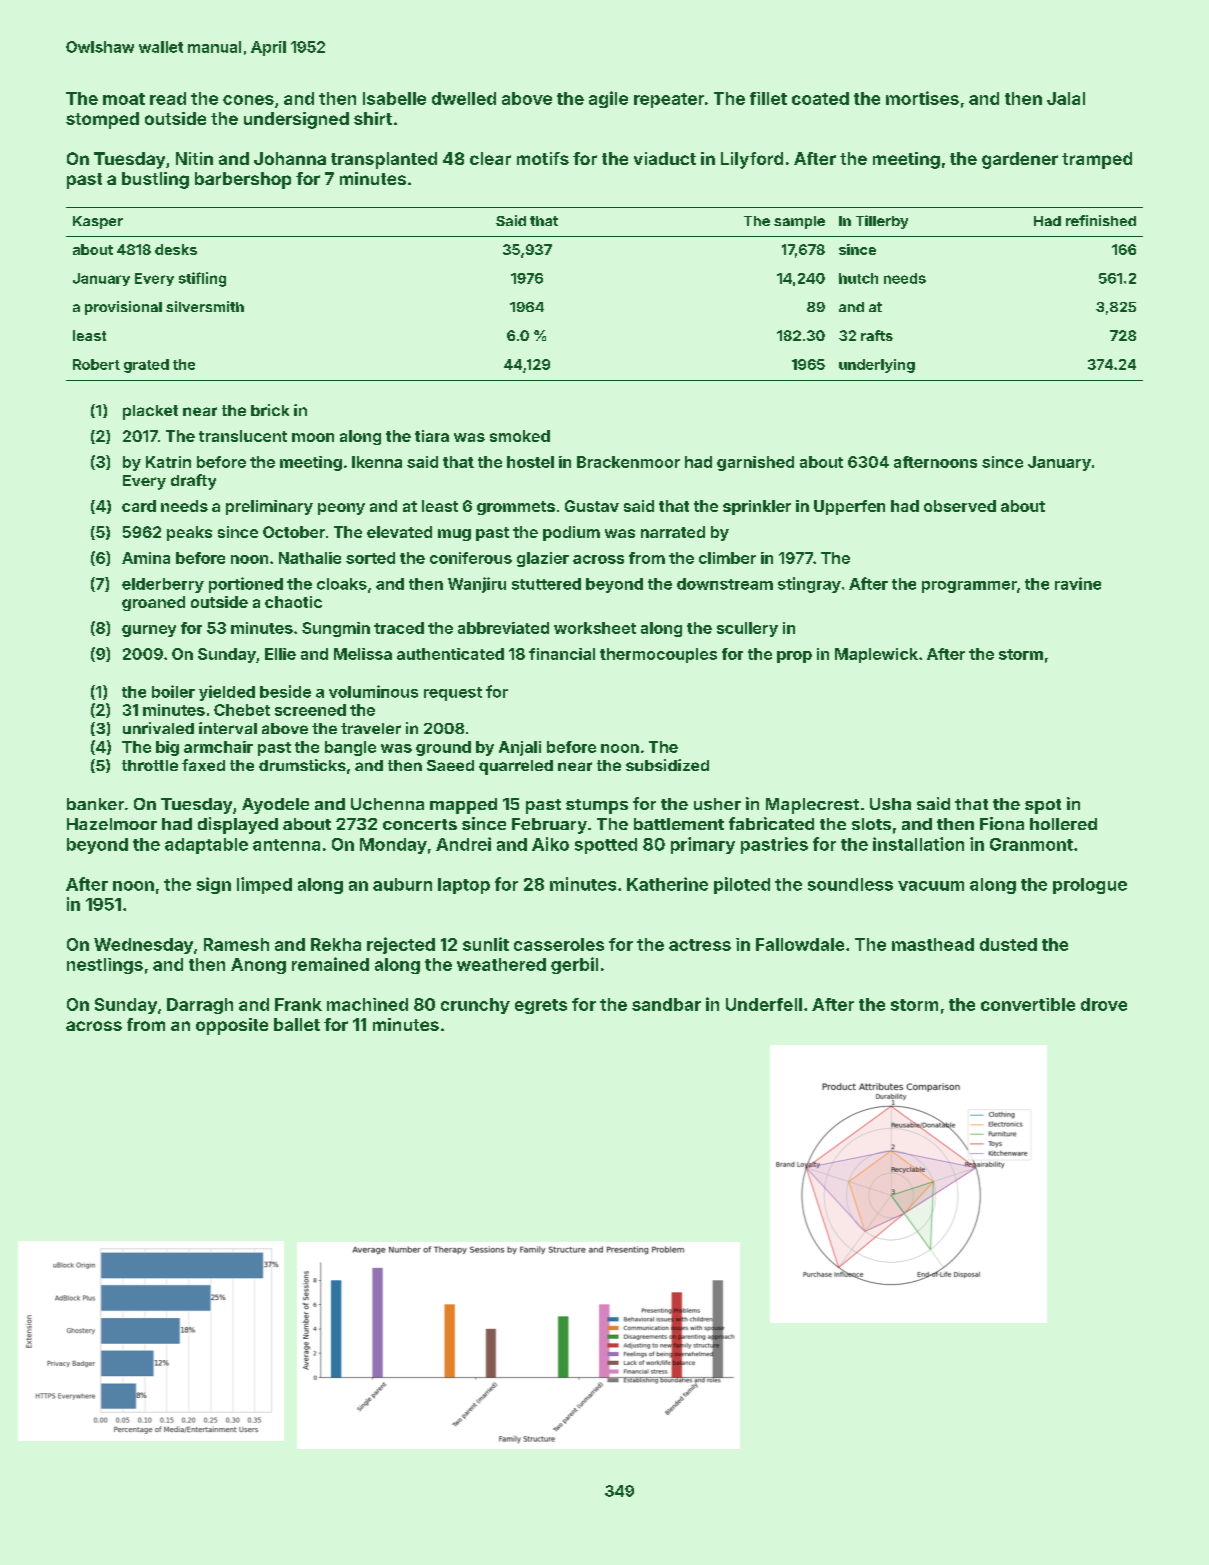 This screenshot has width=1209, height=1565. I want to click on Ayodele, so click(275, 806).
